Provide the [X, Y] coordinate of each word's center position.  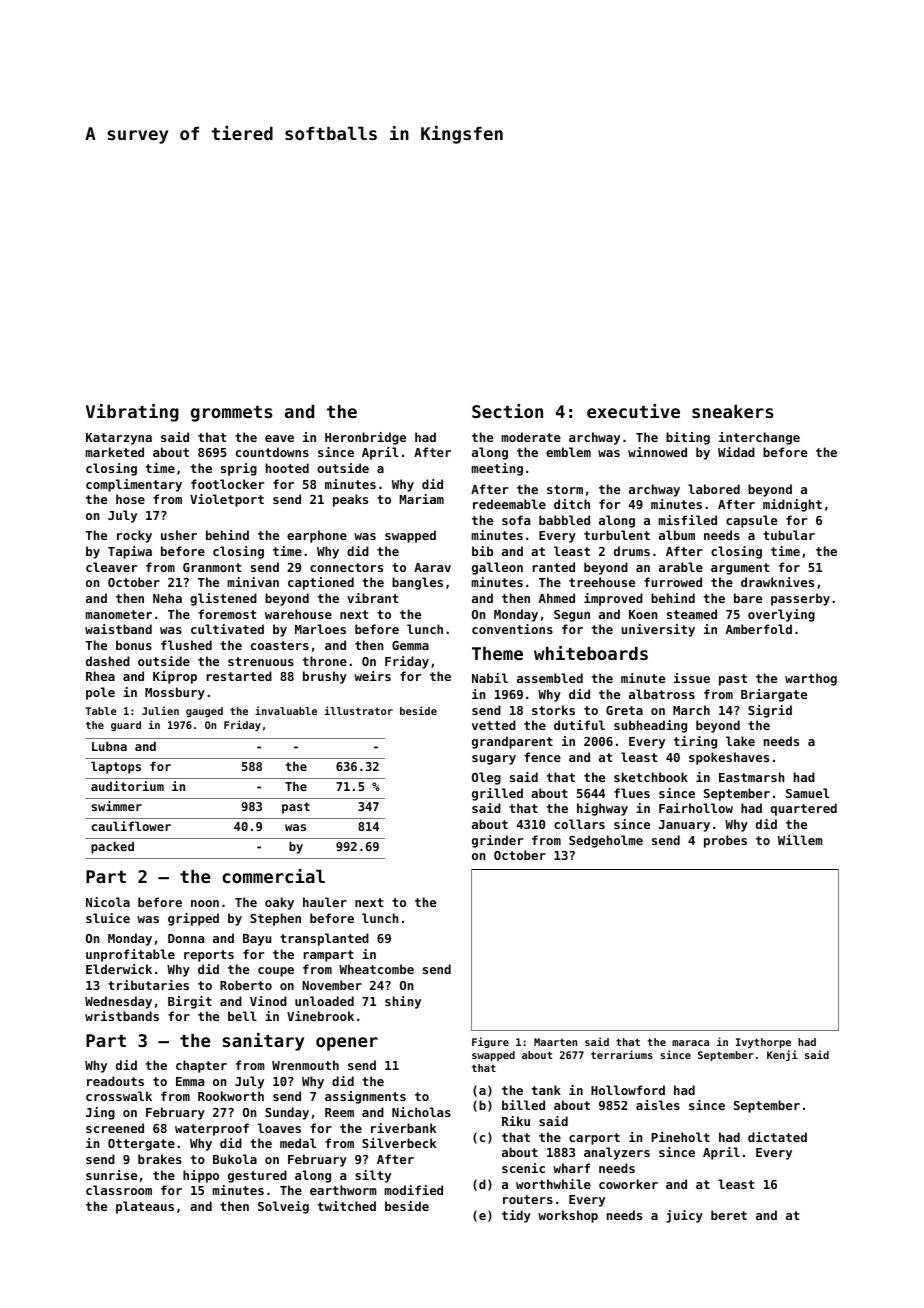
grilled [497, 794]
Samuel [808, 793]
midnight [792, 505]
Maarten [555, 1042]
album [677, 535]
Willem [800, 840]
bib [482, 551]
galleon [497, 568]
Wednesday [118, 1002]
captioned [321, 583]
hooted [287, 468]
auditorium [127, 786]
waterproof [212, 1129]
